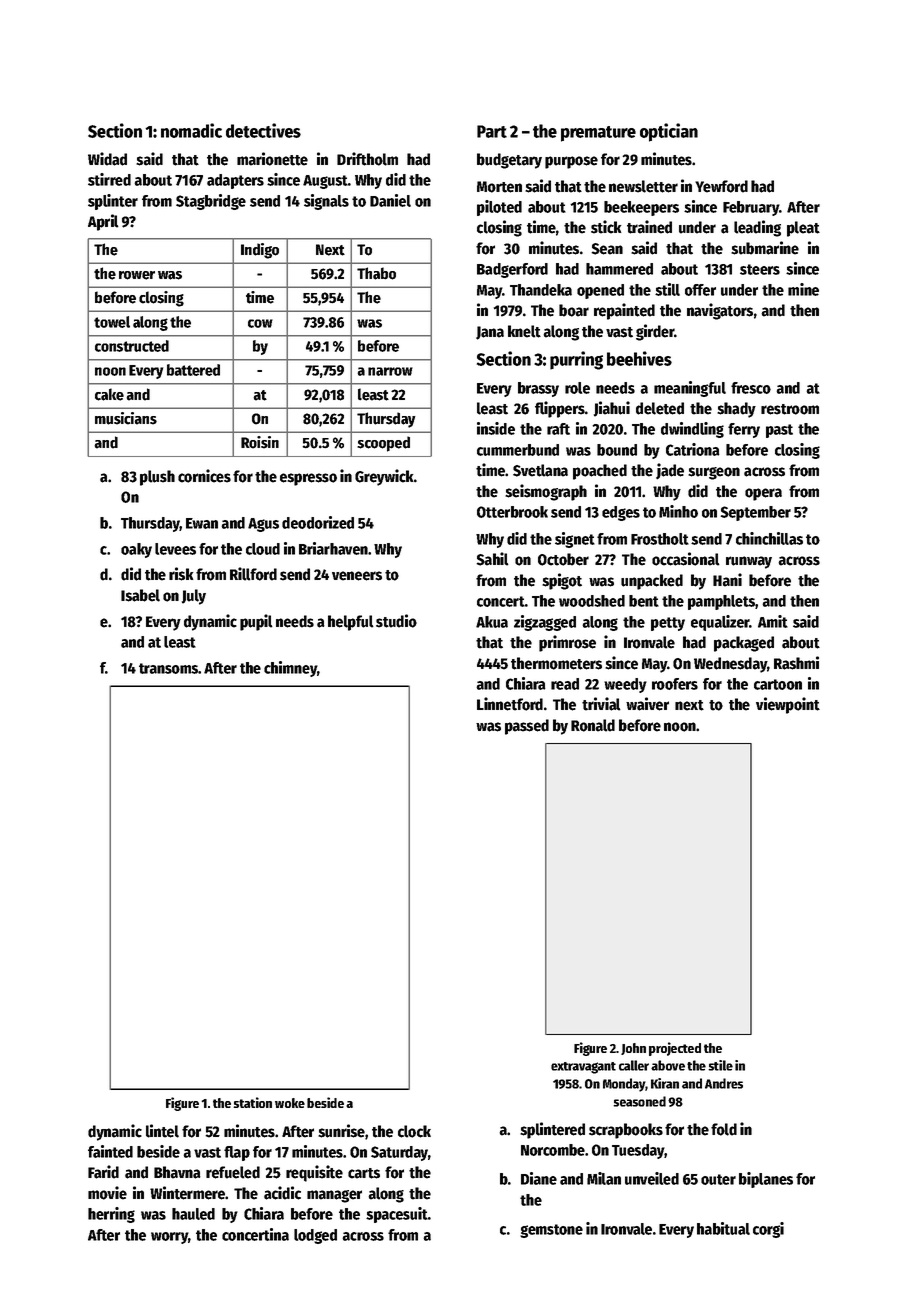  I want to click on transoms, so click(168, 668).
